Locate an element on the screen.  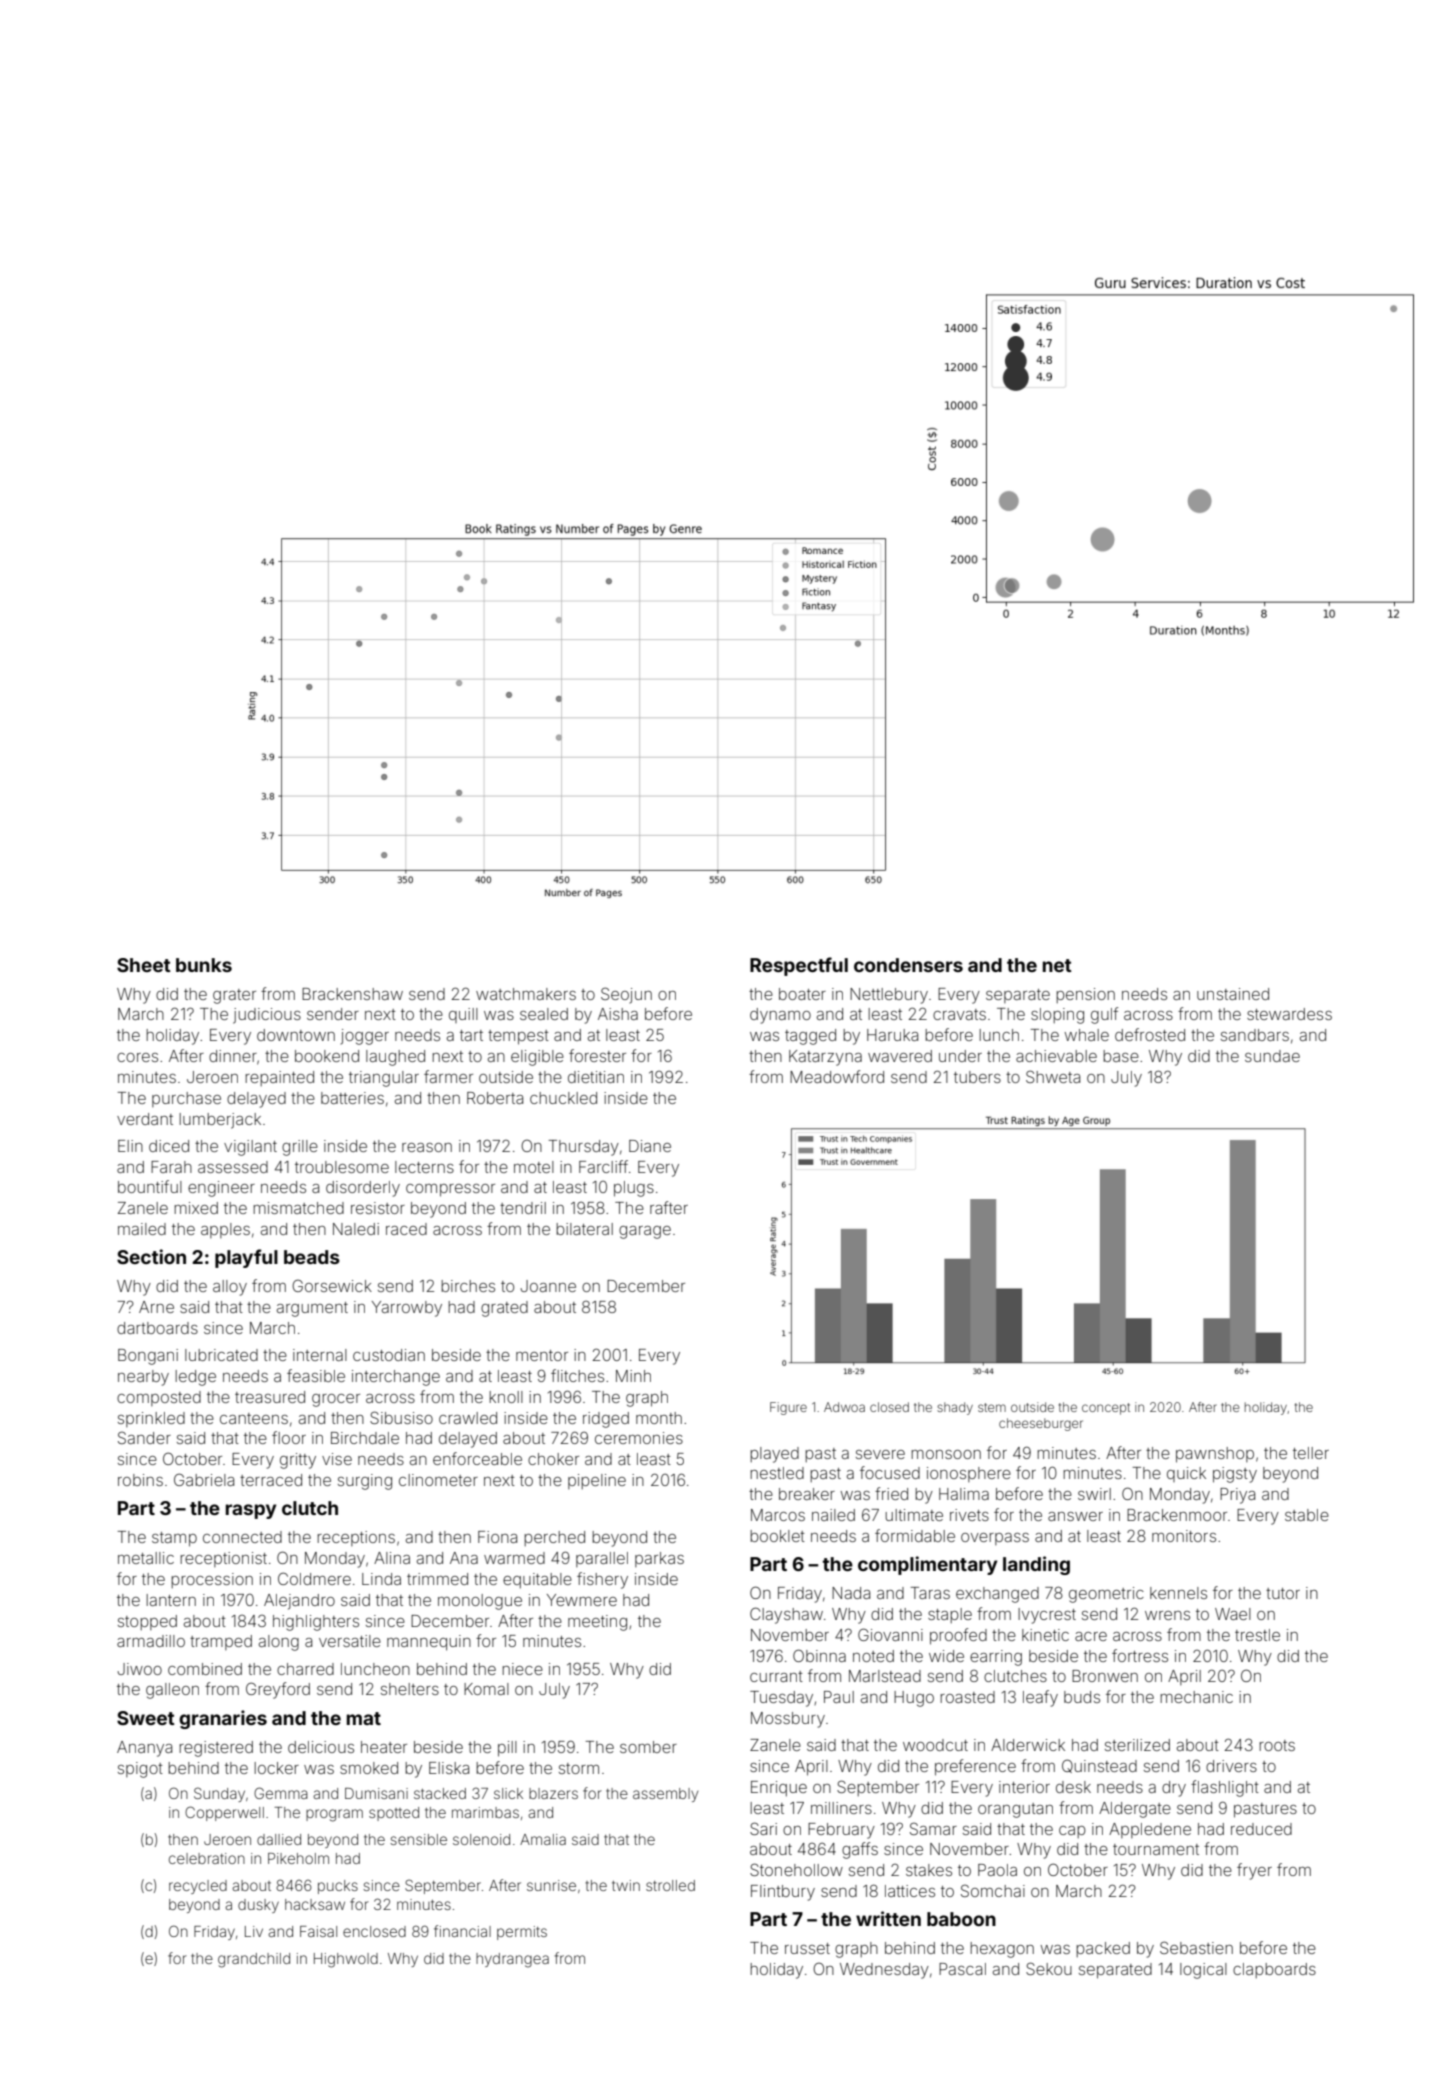
Respectful is located at coordinates (799, 966).
